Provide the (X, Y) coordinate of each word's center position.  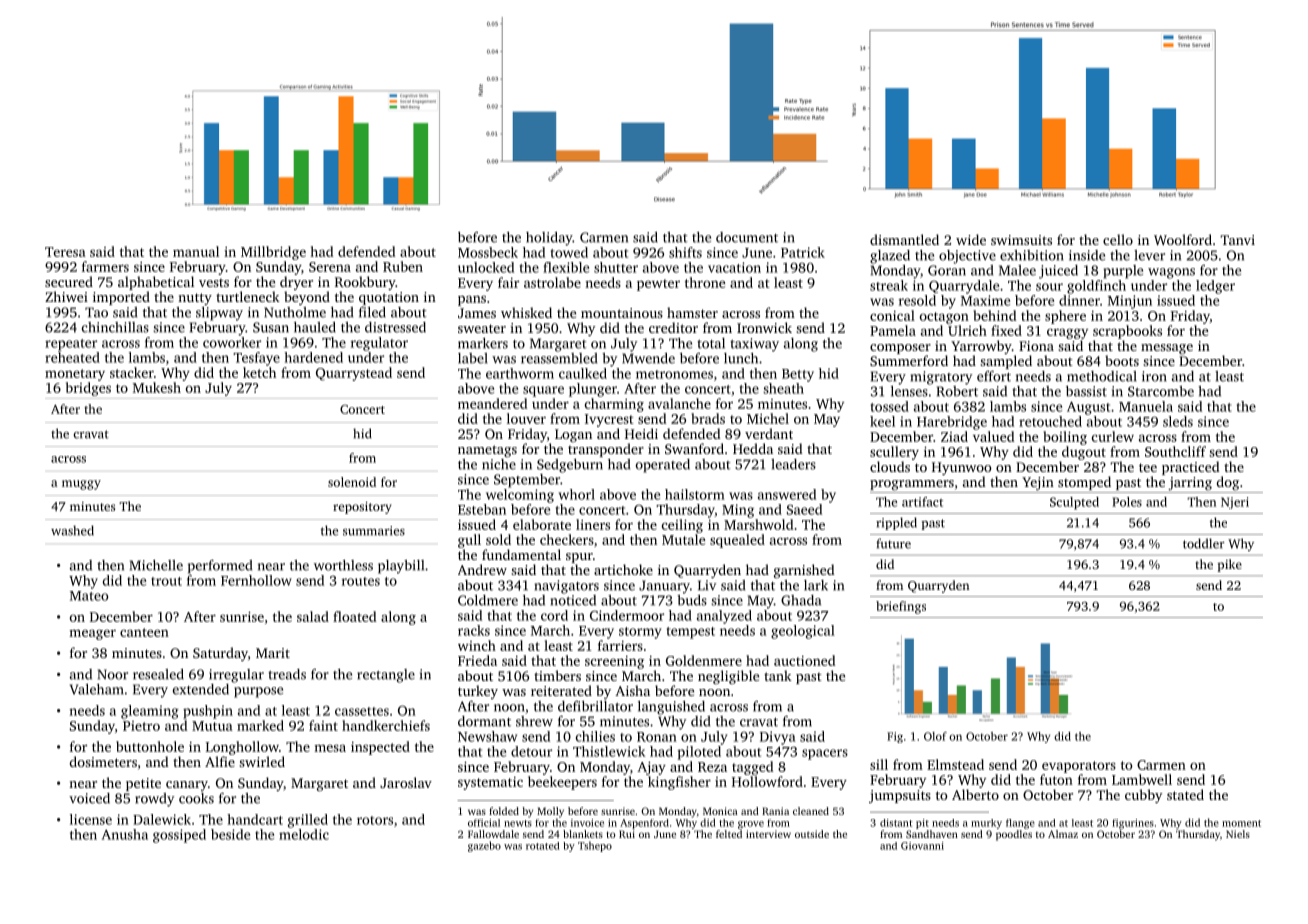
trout (166, 581)
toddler (1204, 543)
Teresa (65, 252)
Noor (113, 674)
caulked (583, 373)
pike (1230, 565)
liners (593, 524)
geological (803, 632)
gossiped (179, 836)
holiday (549, 239)
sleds (1178, 421)
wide (971, 239)
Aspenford (644, 824)
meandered (493, 403)
